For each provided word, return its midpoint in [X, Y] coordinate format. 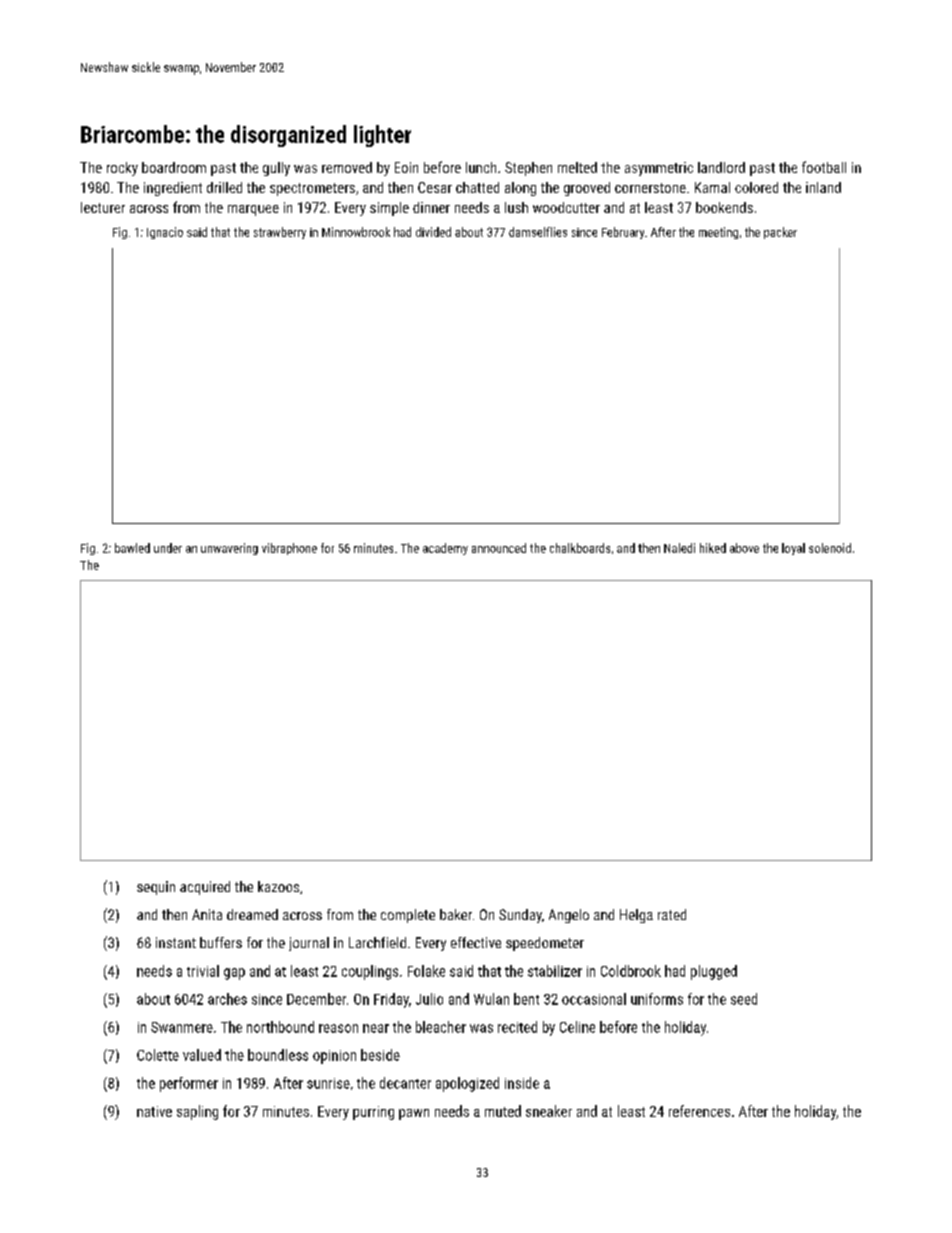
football [824, 167]
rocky [122, 169]
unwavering [229, 549]
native [154, 1111]
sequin [156, 888]
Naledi [679, 548]
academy [445, 549]
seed [744, 999]
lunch [481, 167]
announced [499, 548]
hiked [713, 548]
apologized [467, 1084]
